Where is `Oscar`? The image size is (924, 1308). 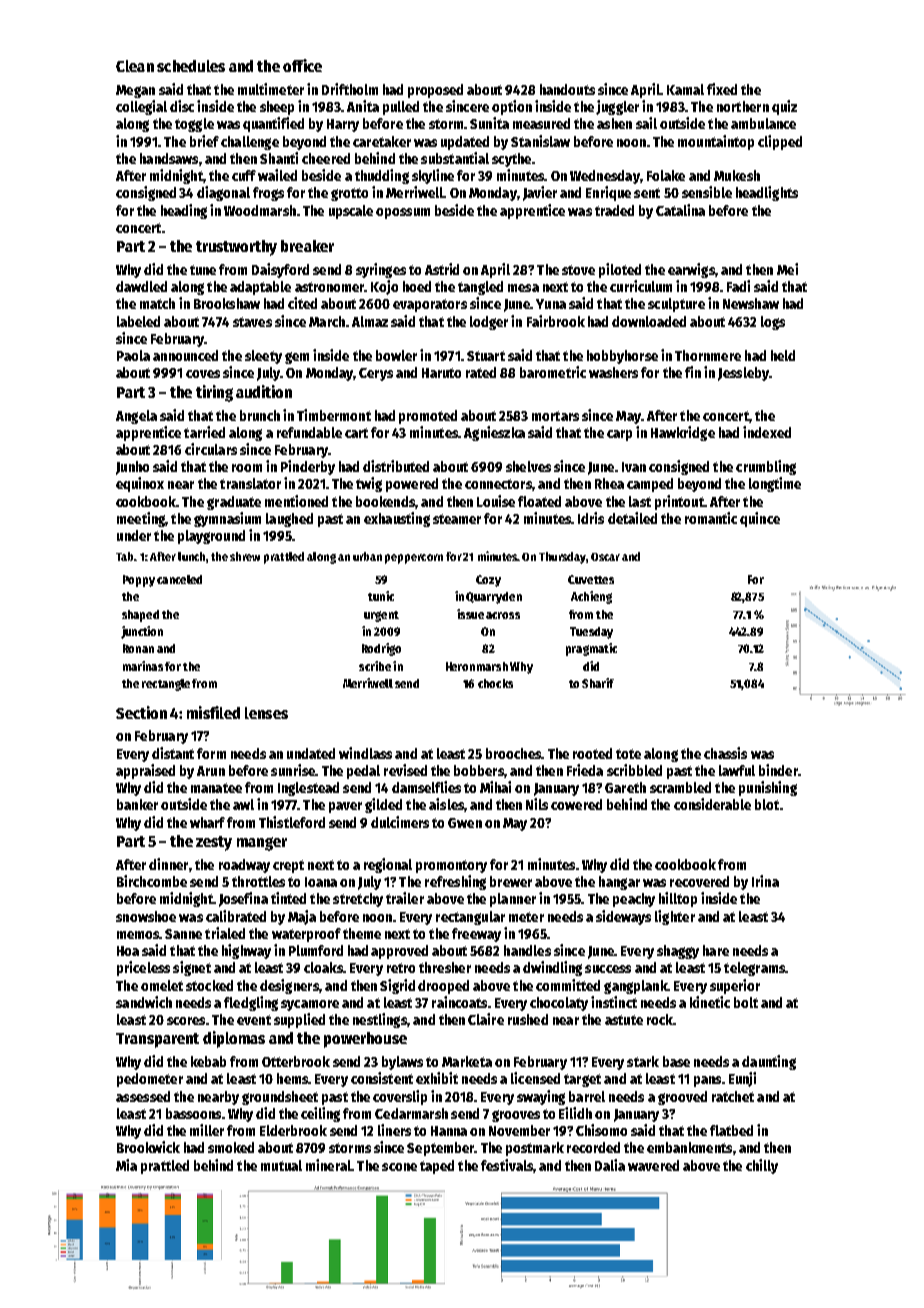 Oscar is located at coordinates (605, 557).
